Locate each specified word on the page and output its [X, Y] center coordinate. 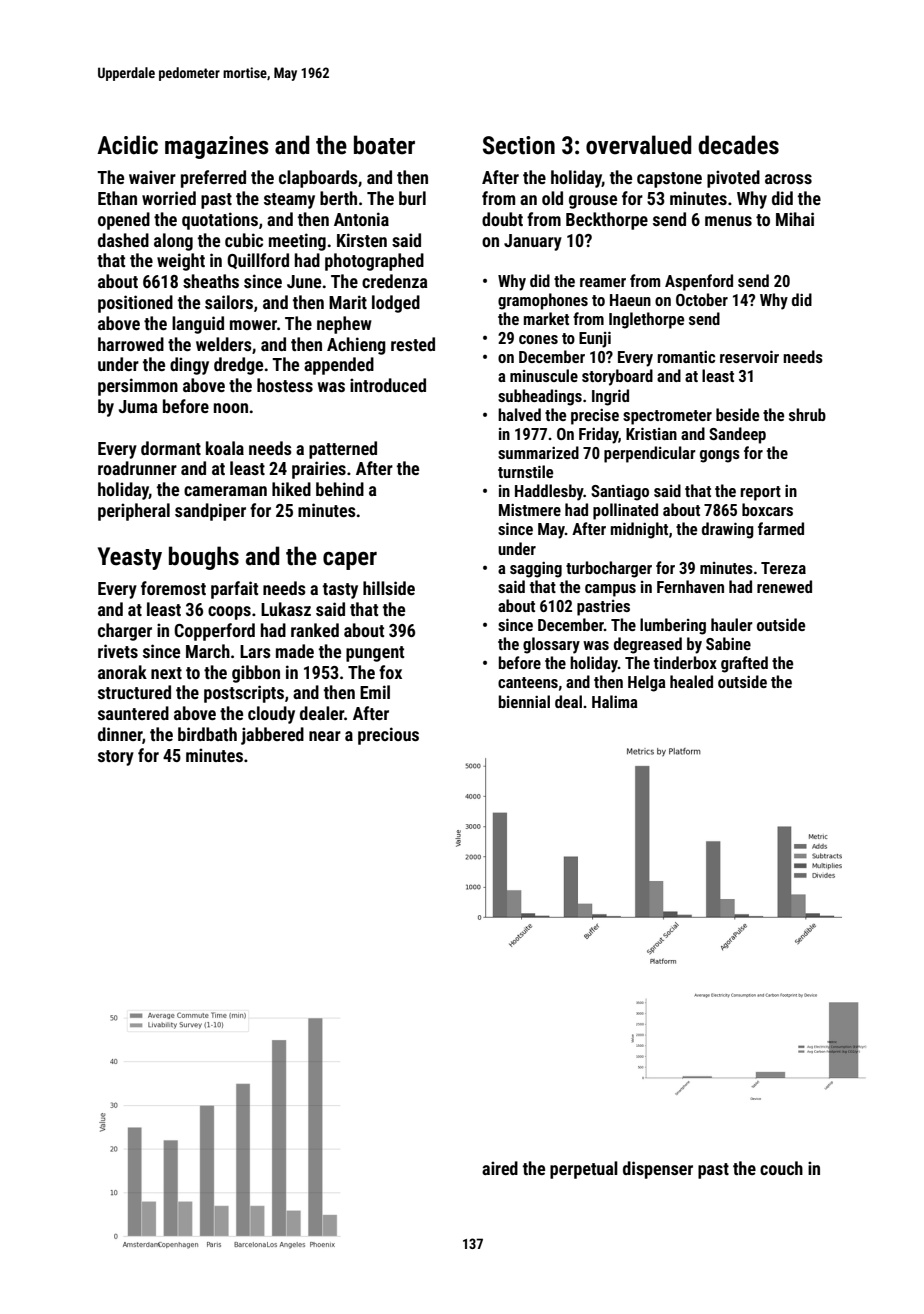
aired [500, 1168]
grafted [744, 664]
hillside [389, 588]
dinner [120, 735]
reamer [603, 282]
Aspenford [699, 282]
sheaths [211, 281]
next [166, 673]
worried [169, 198]
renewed [784, 586]
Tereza [783, 568]
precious [388, 736]
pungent [375, 654]
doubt [502, 219]
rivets [118, 651]
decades [738, 145]
